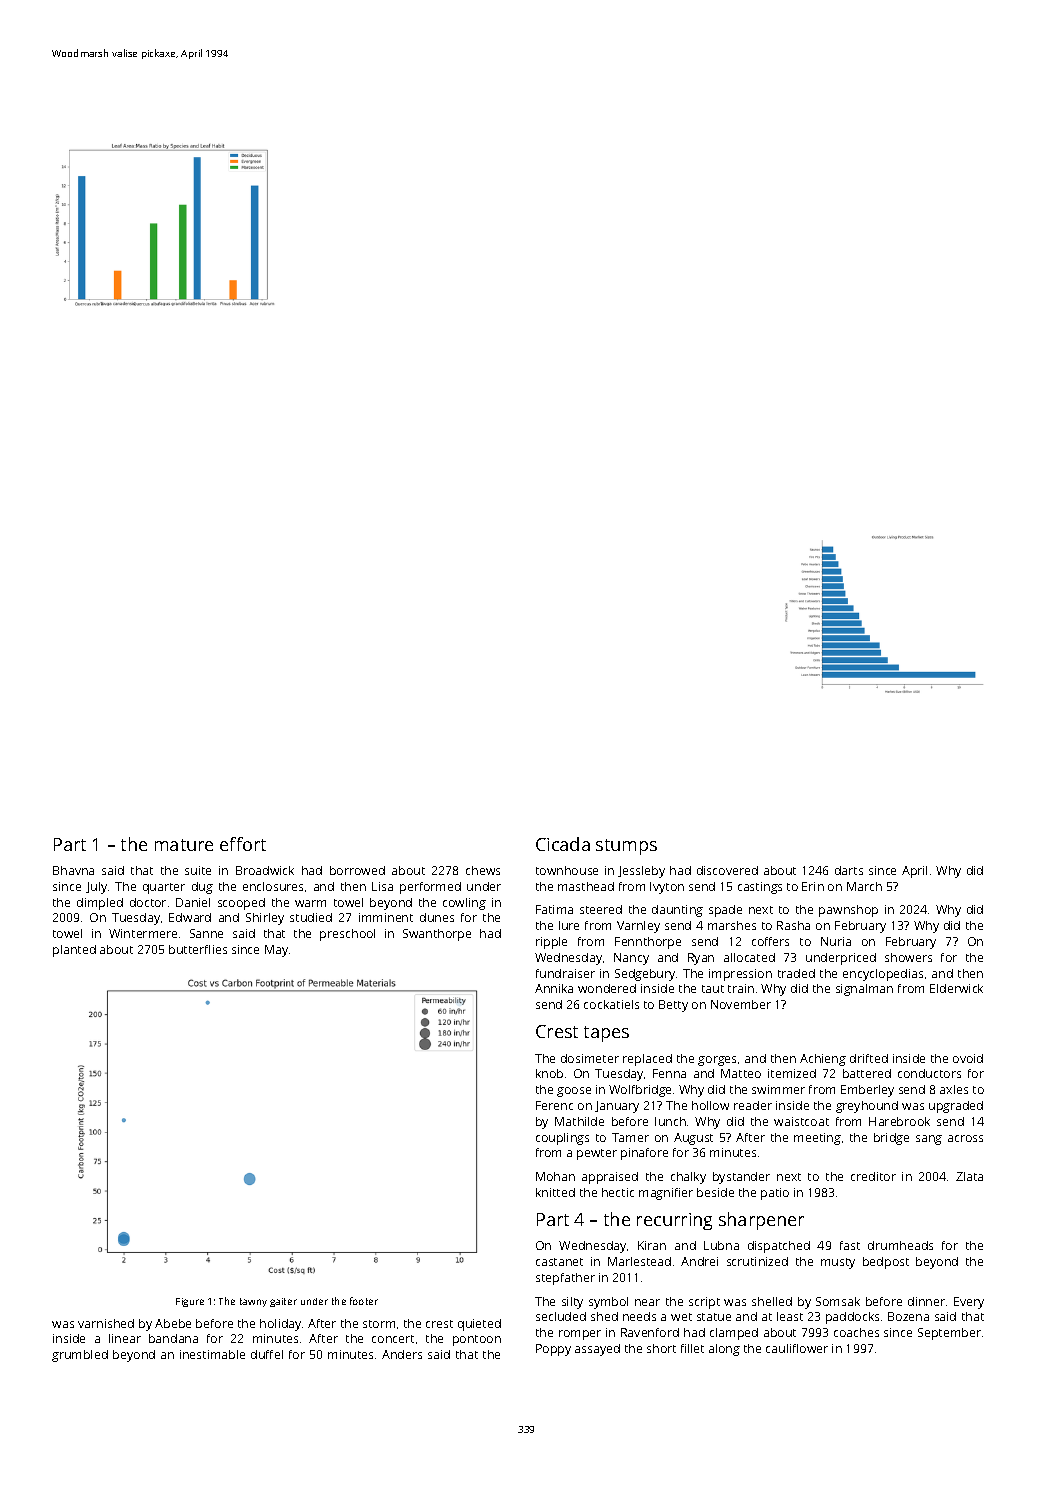 The width and height of the screenshot is (1037, 1502). What do you see at coordinates (437, 935) in the screenshot?
I see `Swanthorpe` at bounding box center [437, 935].
